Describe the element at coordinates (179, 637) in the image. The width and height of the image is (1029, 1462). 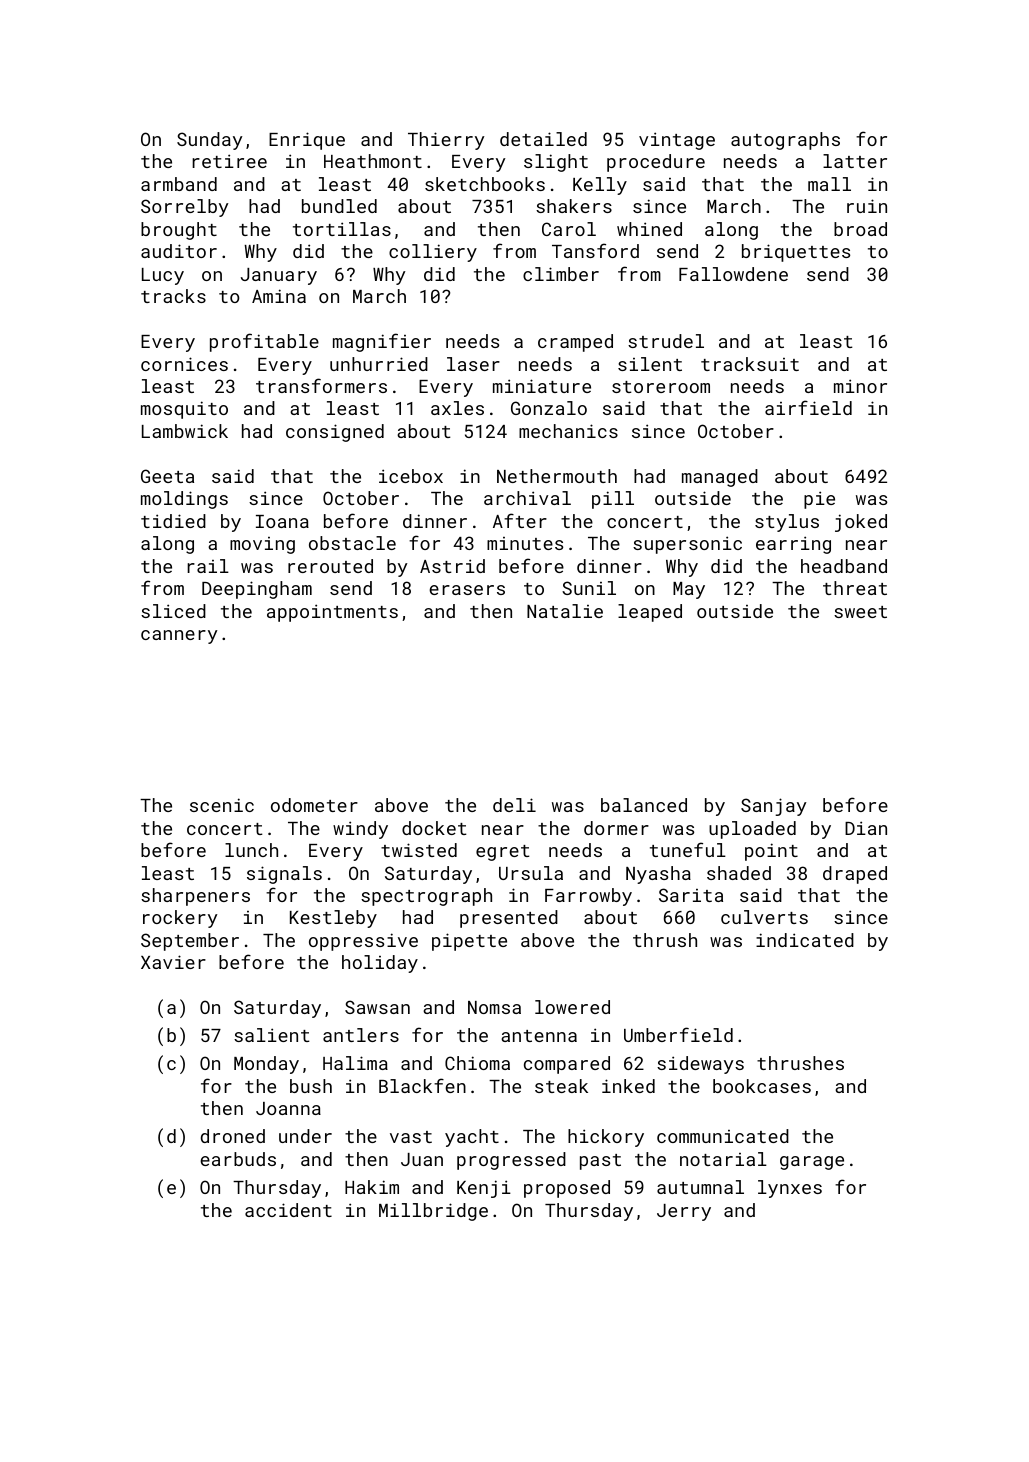
I see `cannery` at that location.
